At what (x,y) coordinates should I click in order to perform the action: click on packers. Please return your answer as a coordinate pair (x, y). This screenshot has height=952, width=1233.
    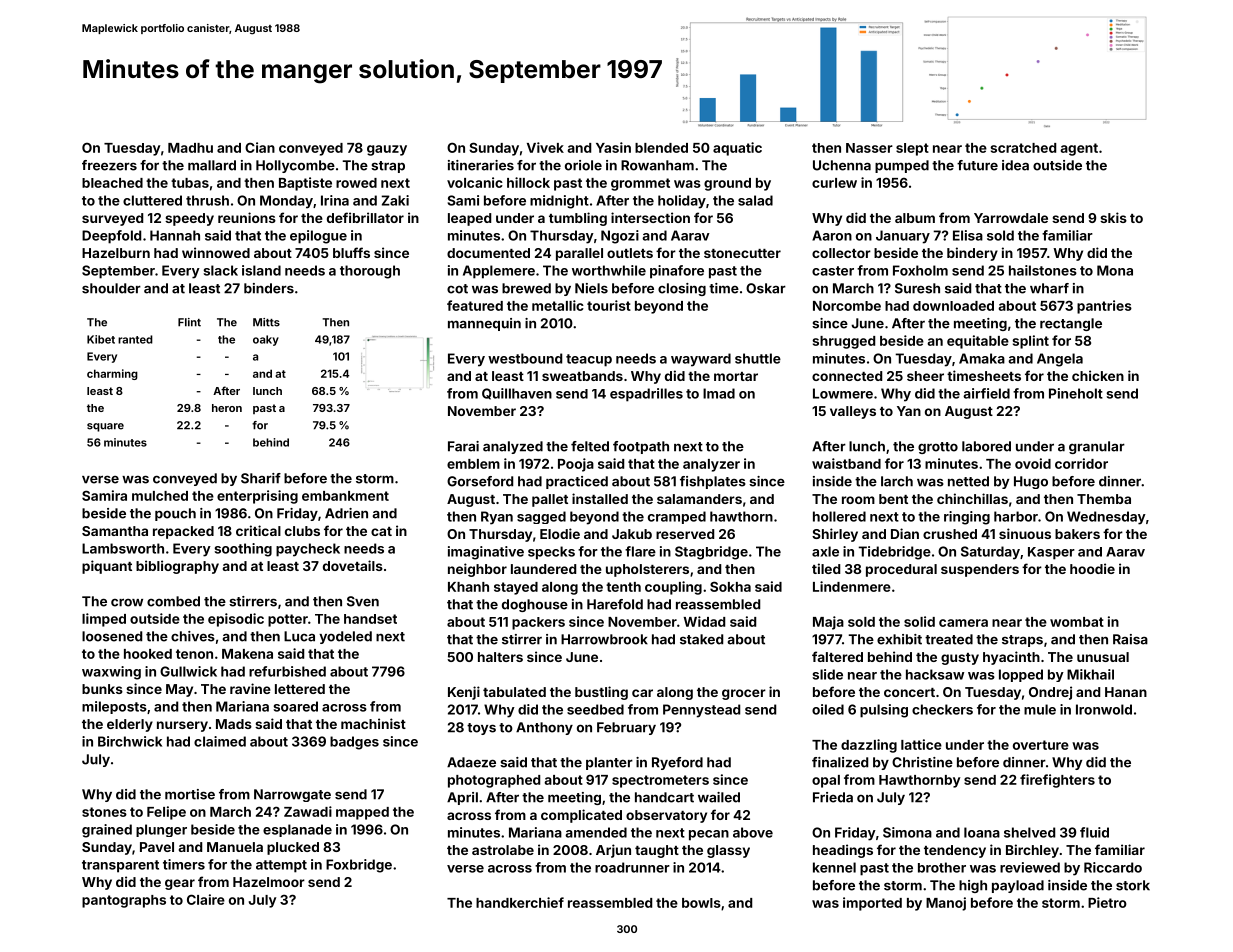
    Looking at the image, I should click on (538, 623).
